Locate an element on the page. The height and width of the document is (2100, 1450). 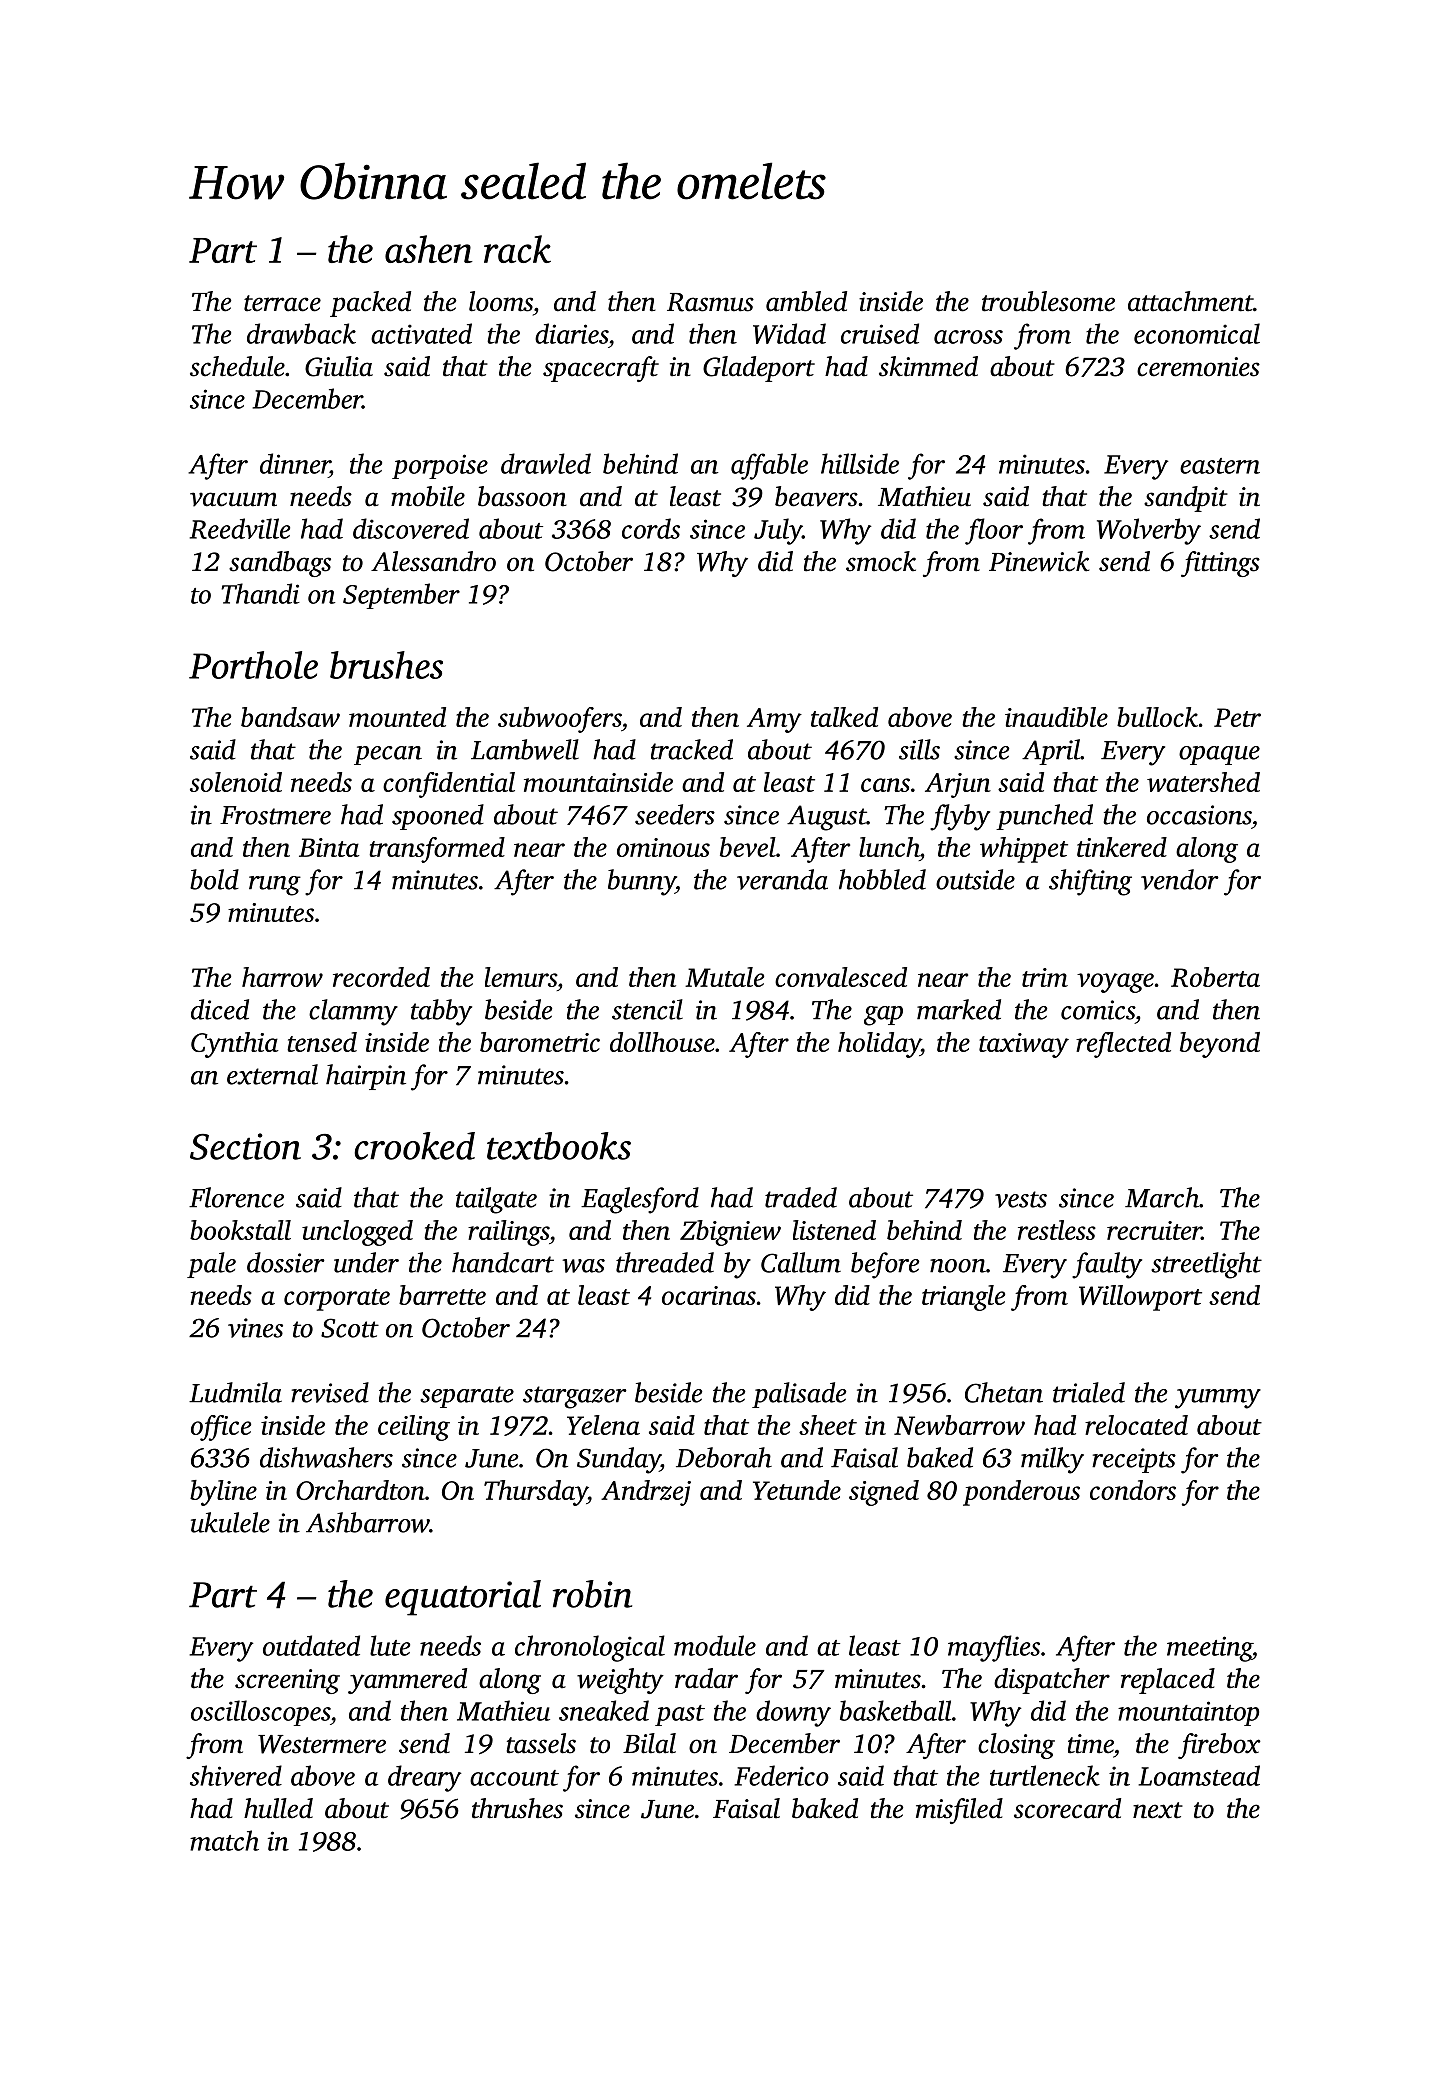
Ashbarrow is located at coordinates (367, 1522).
